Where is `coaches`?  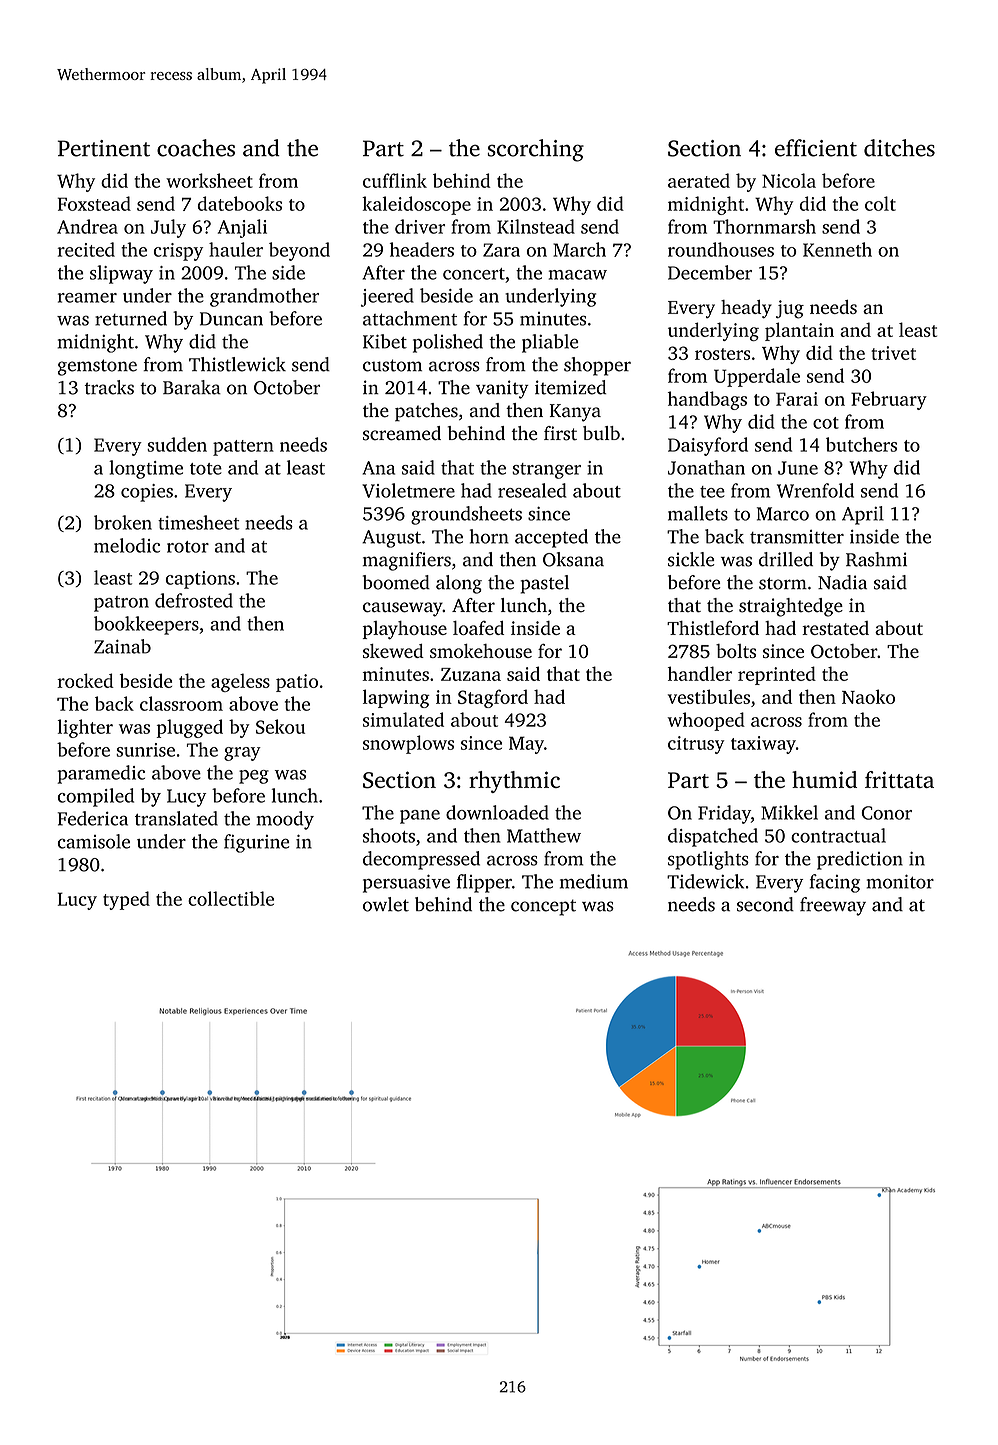 coaches is located at coordinates (196, 148).
